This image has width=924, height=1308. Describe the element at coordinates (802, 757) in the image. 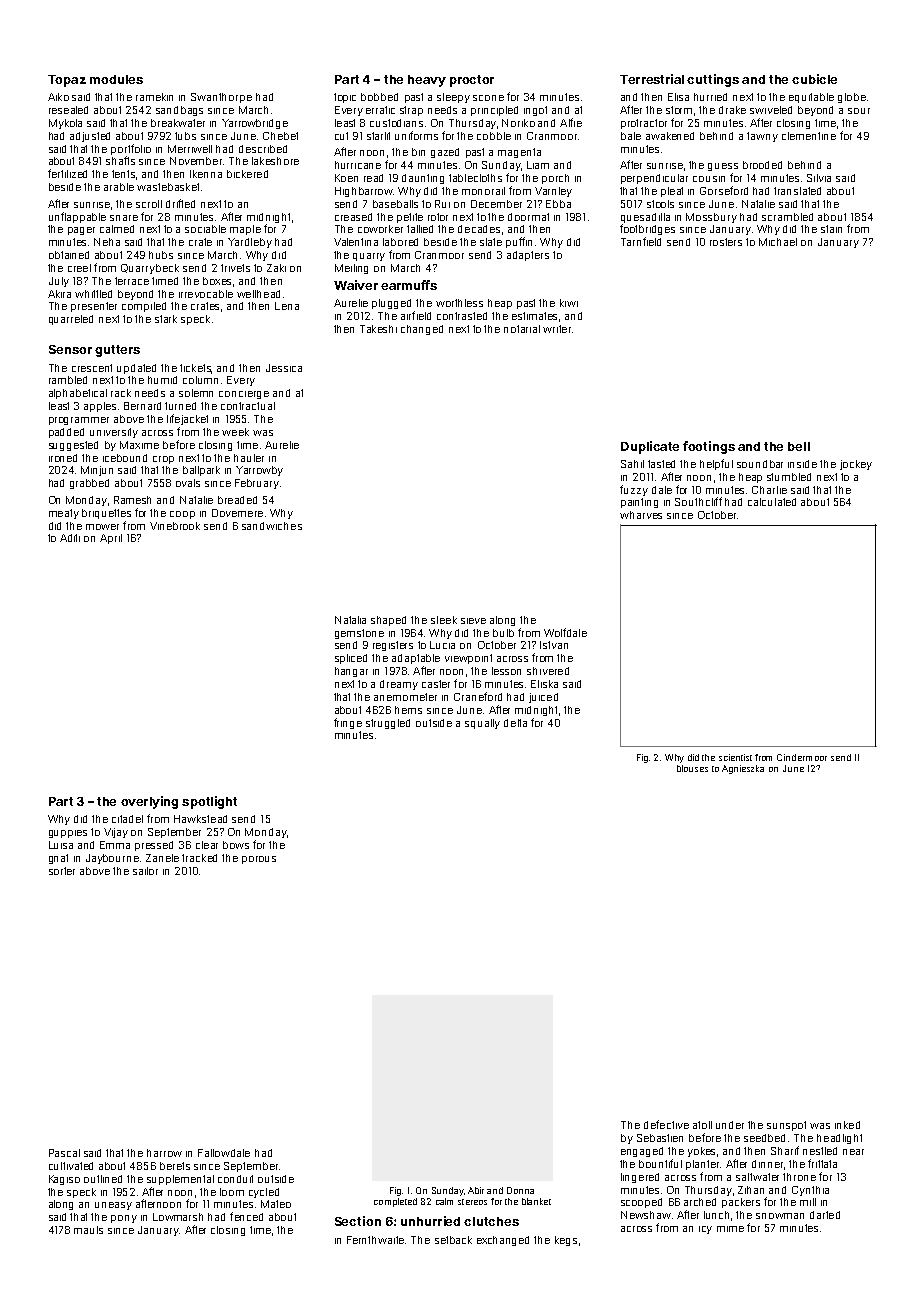

I see `Cindermoor` at that location.
